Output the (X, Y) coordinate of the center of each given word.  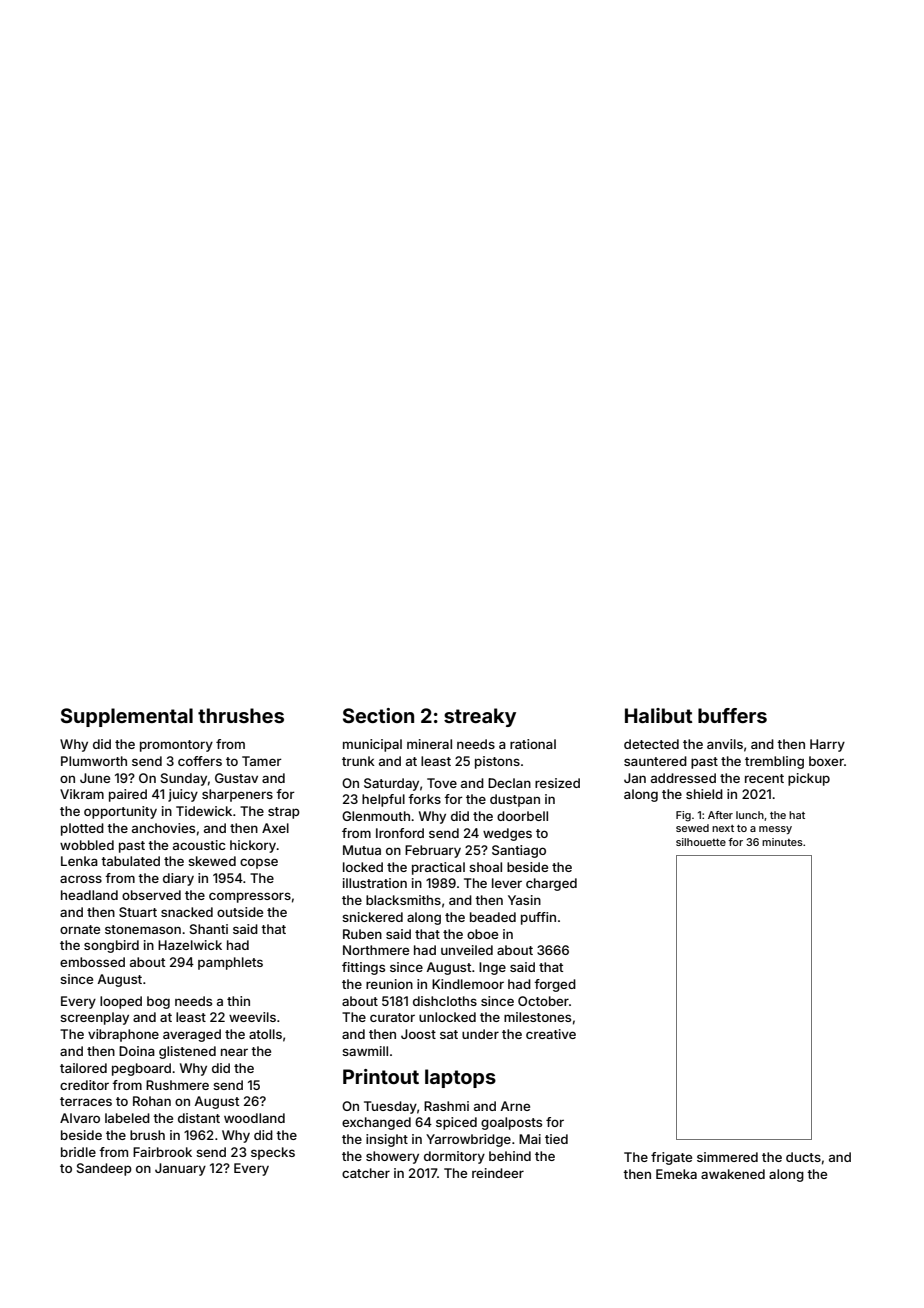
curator (392, 1017)
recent (764, 778)
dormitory (454, 1157)
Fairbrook (162, 1152)
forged (555, 985)
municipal (372, 745)
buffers (732, 715)
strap (284, 813)
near (234, 1052)
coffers (200, 761)
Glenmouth (376, 816)
